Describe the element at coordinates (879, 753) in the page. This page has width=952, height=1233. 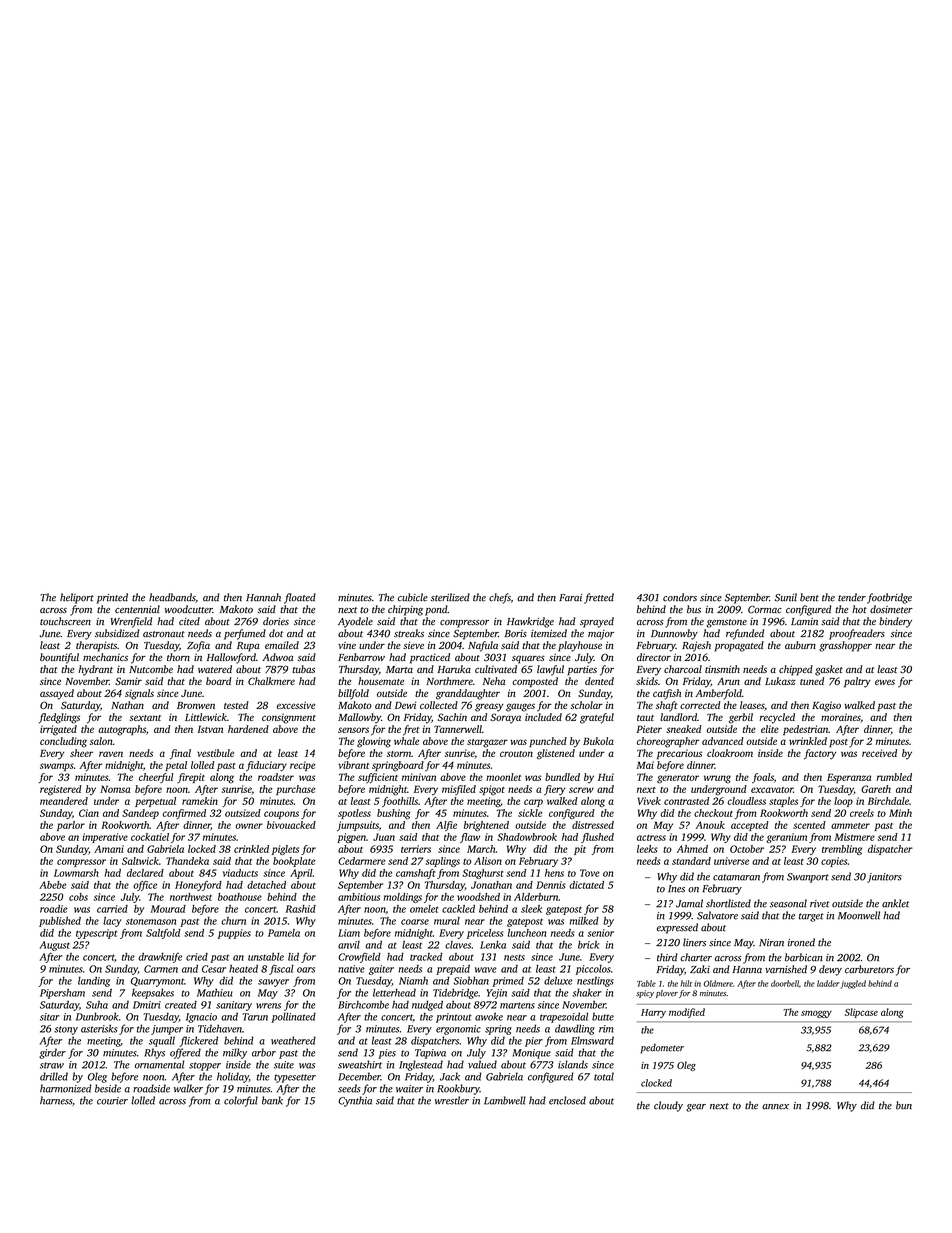
I see `received` at that location.
